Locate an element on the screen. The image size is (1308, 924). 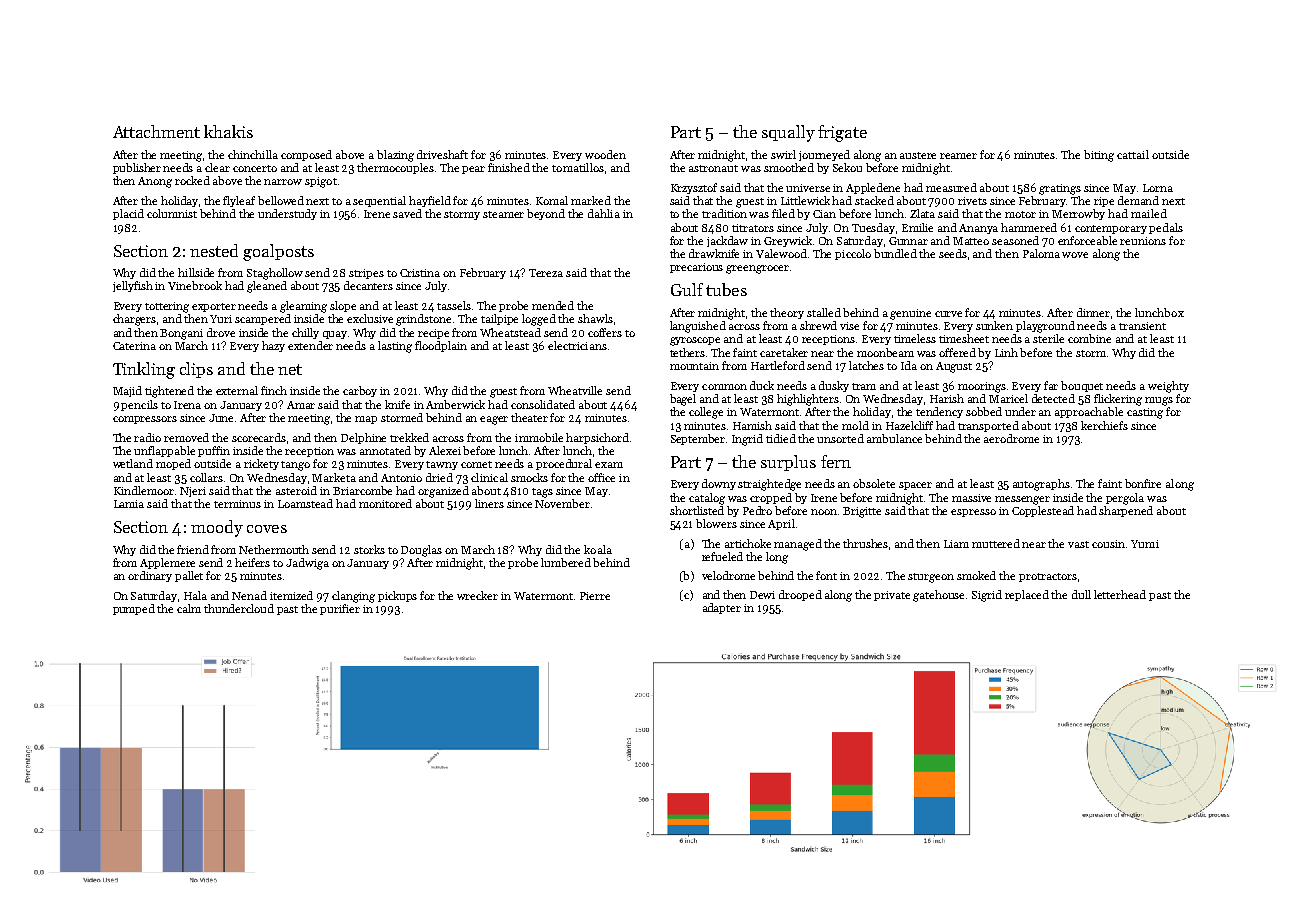
purifier is located at coordinates (340, 609).
